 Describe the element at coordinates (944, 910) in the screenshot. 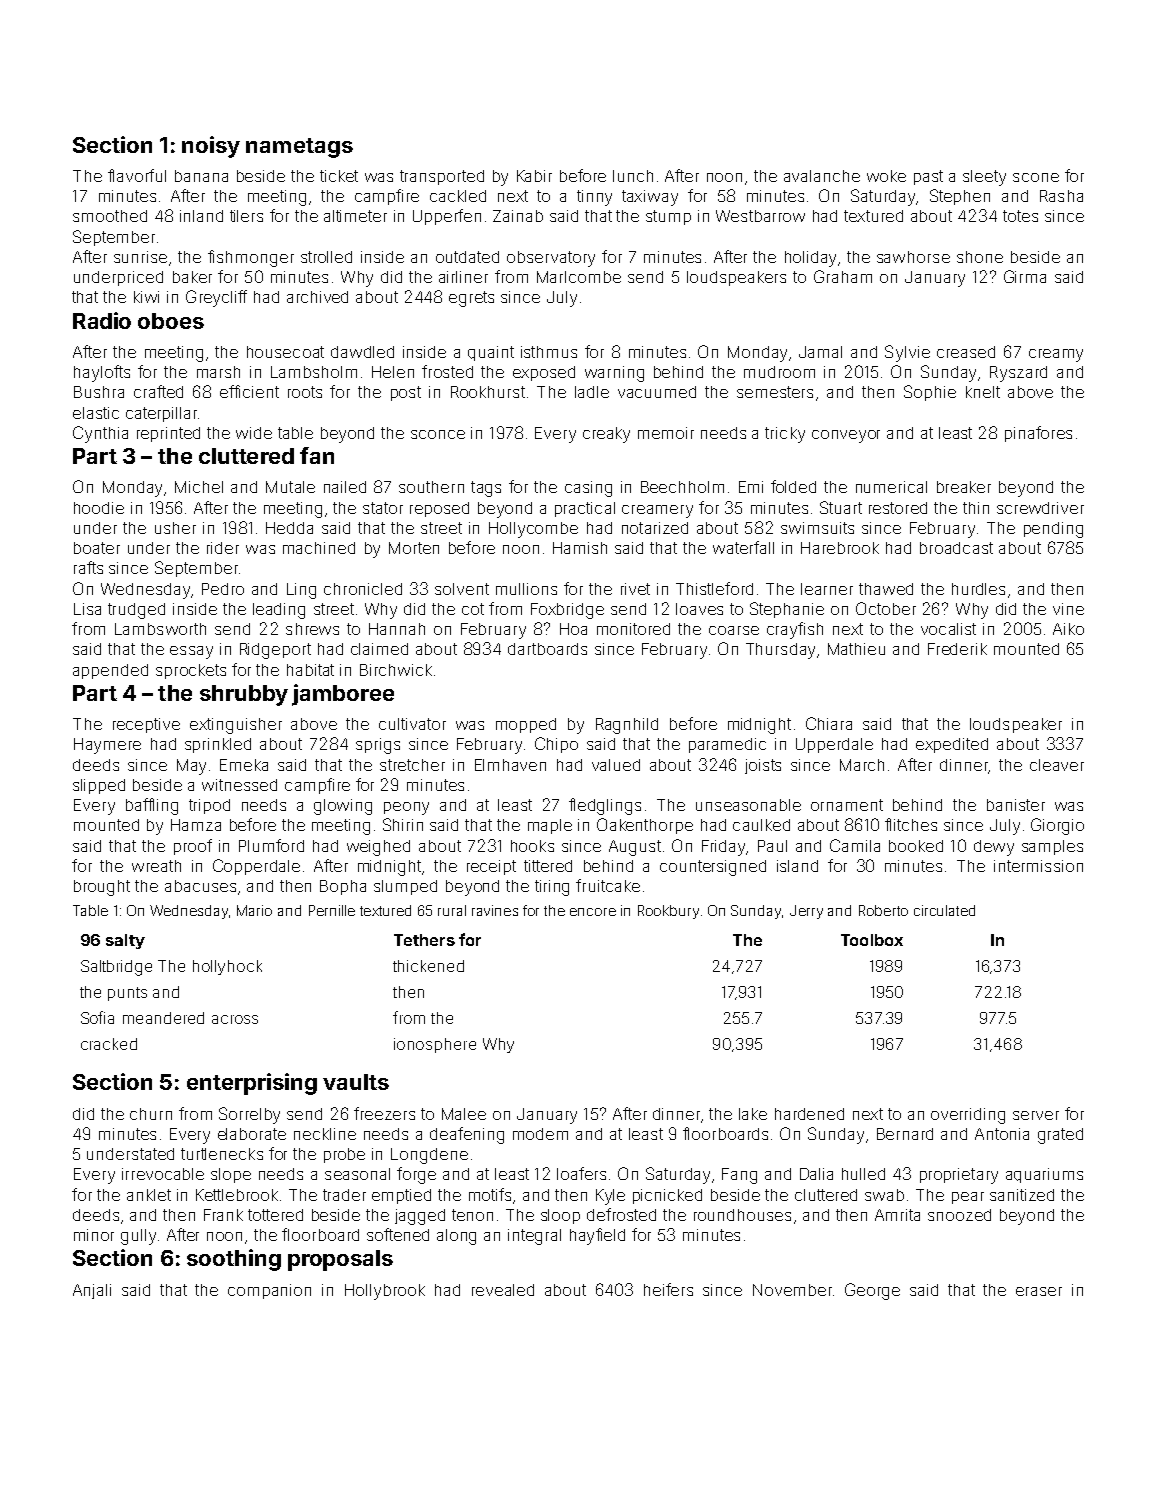

I see `circulated` at that location.
